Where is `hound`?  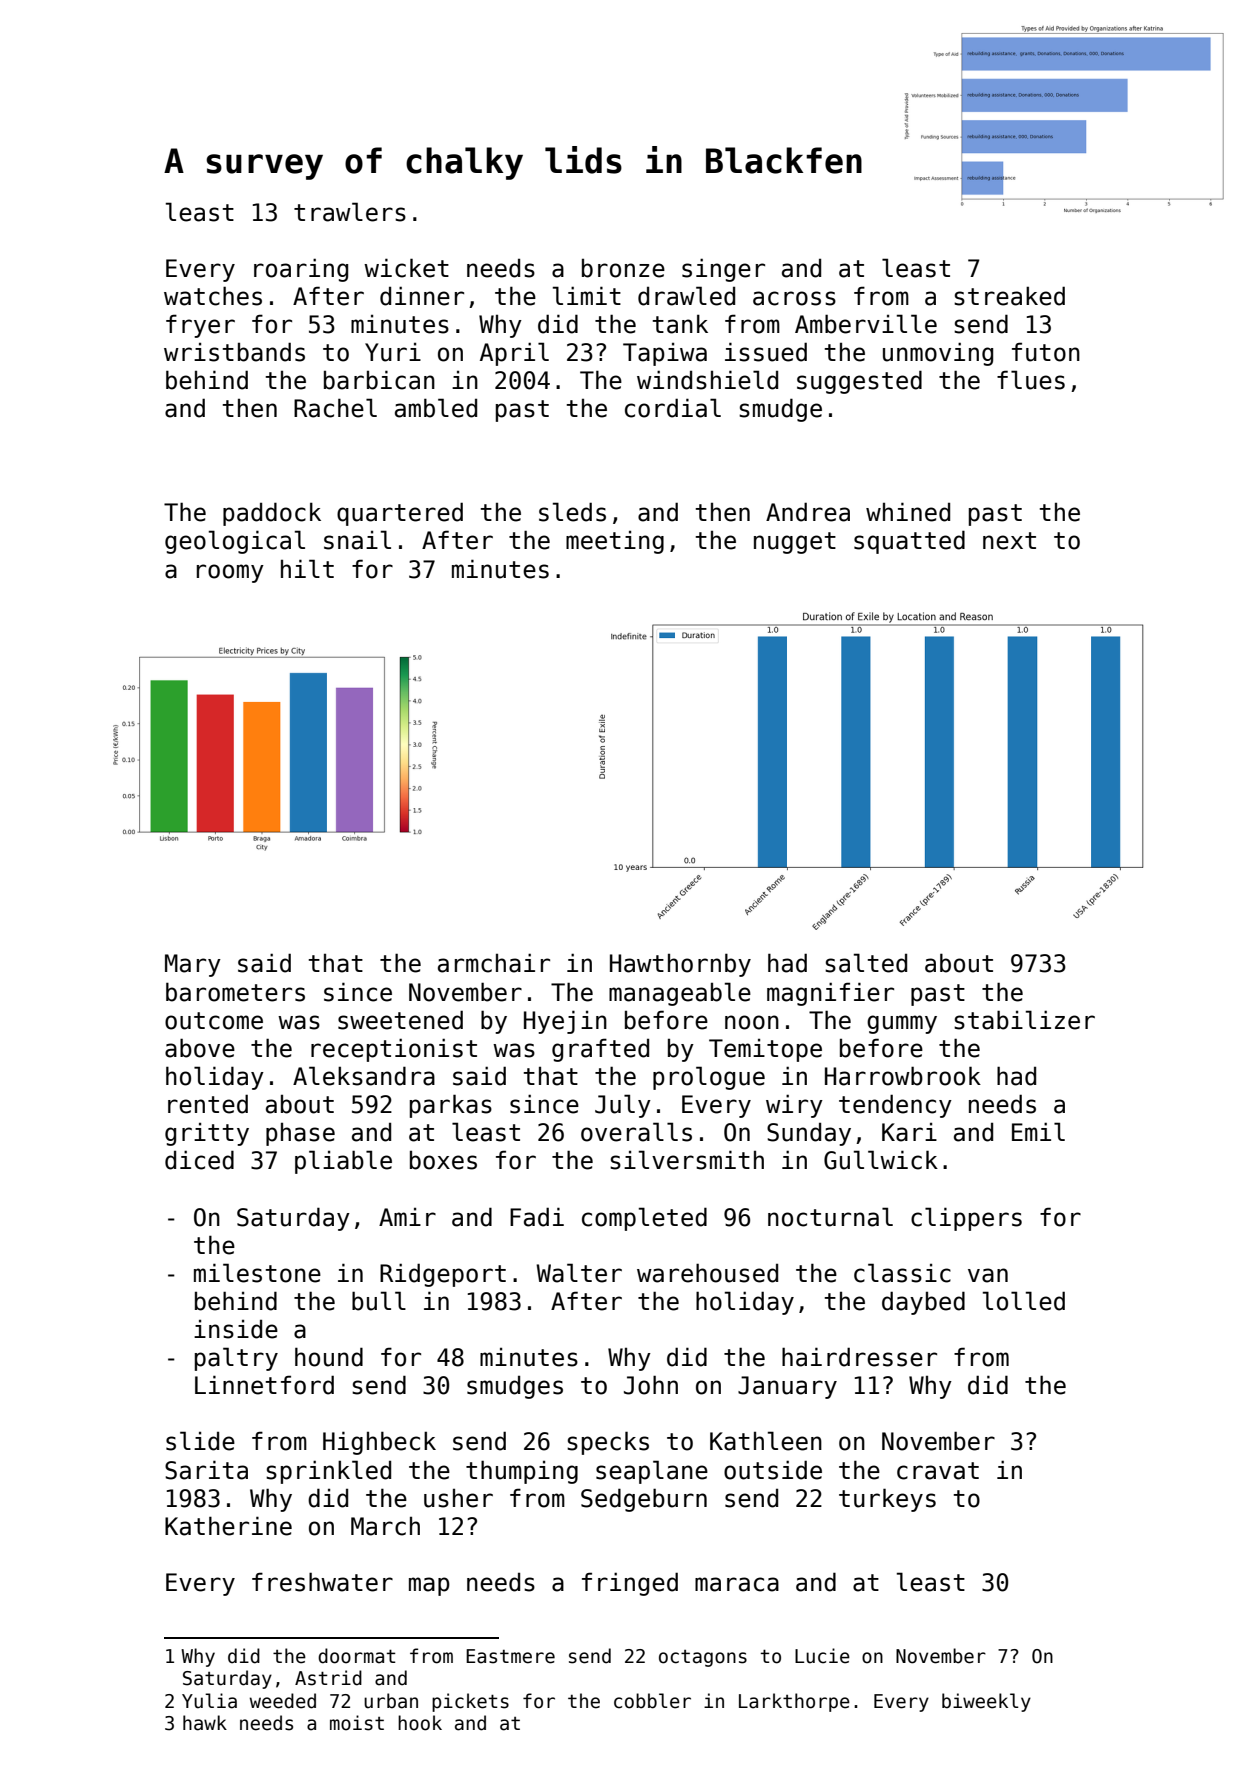
hound is located at coordinates (329, 1357).
